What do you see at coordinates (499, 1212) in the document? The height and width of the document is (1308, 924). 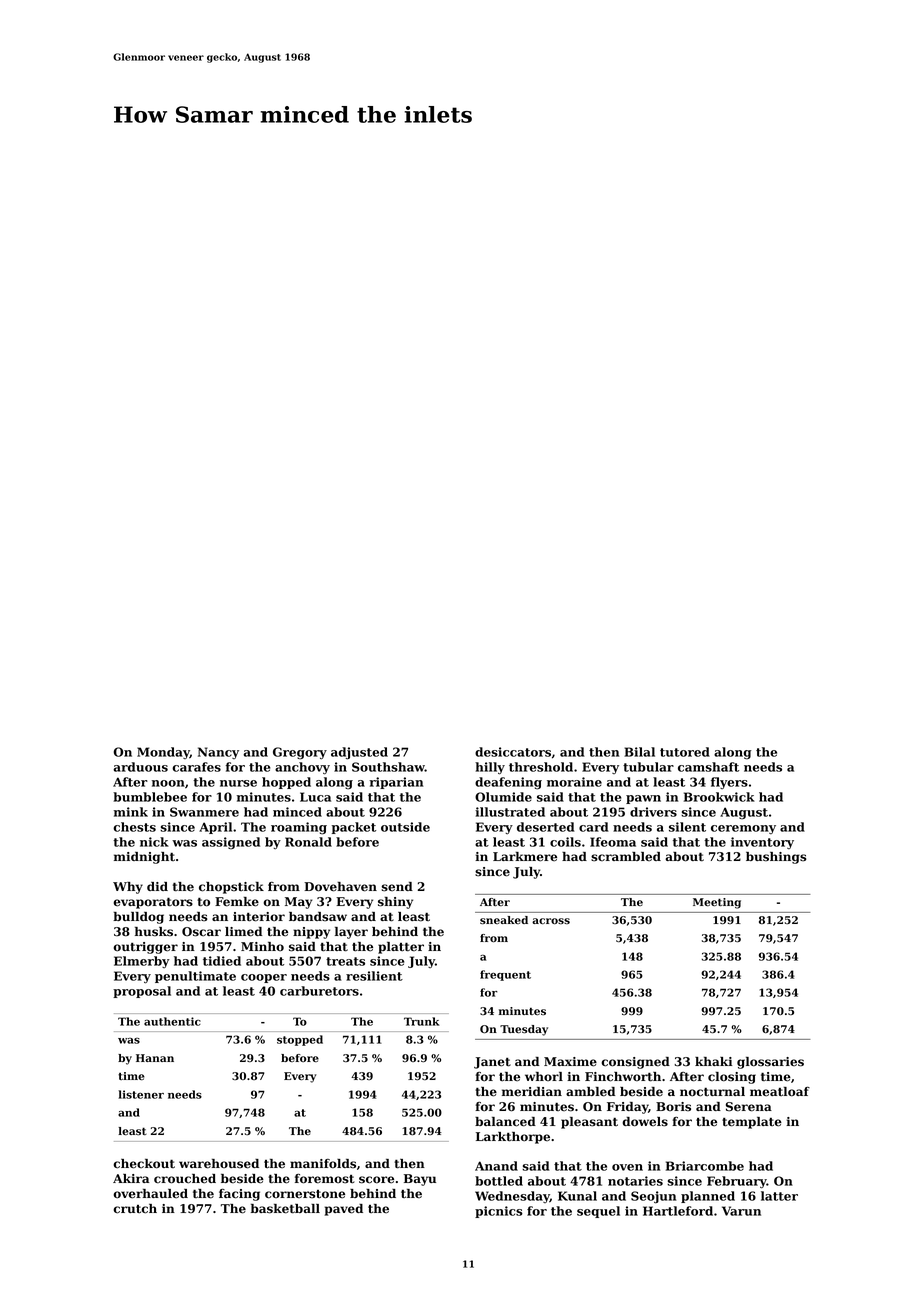 I see `picnics` at bounding box center [499, 1212].
